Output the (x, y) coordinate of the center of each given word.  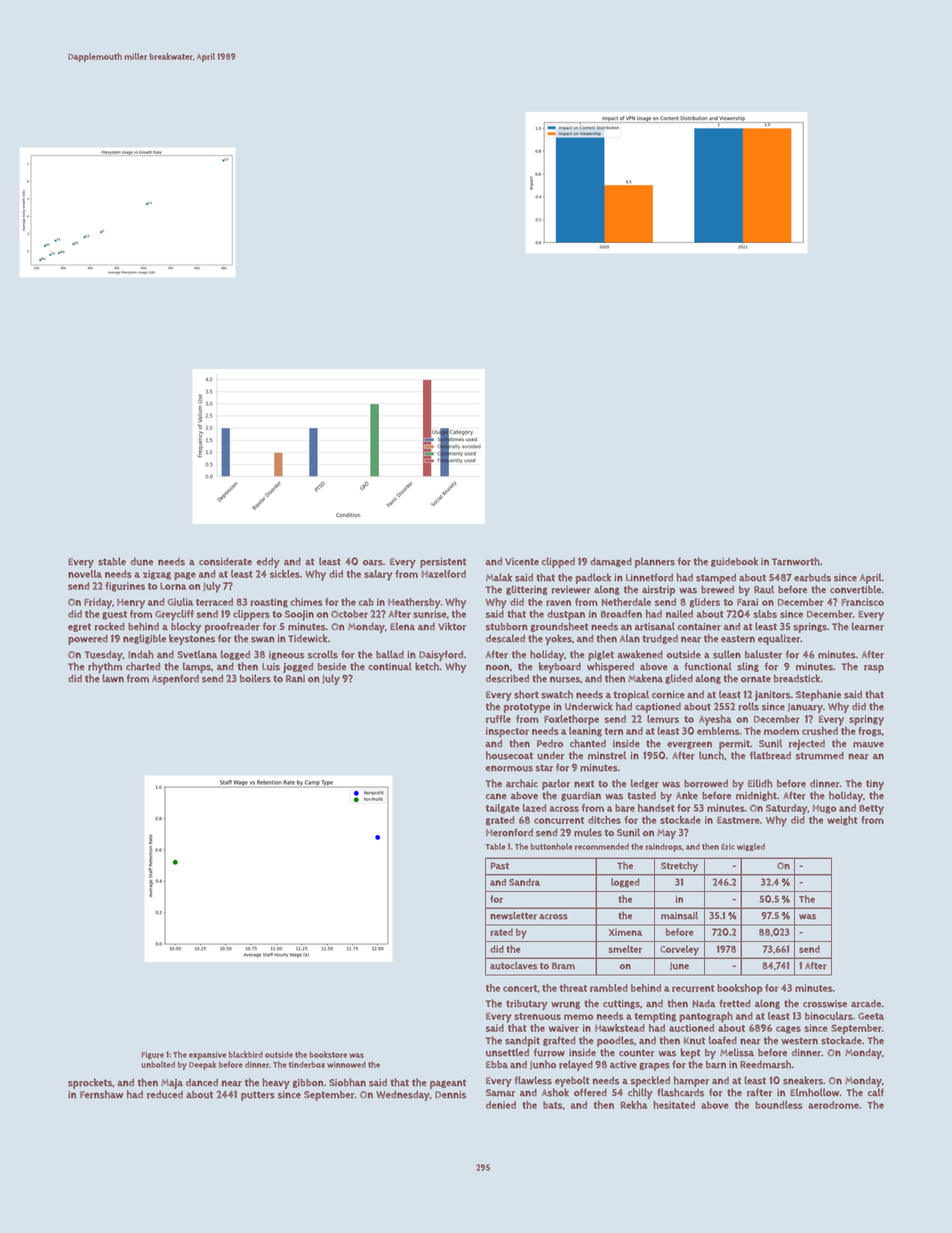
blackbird (246, 1054)
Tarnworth (796, 561)
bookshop (740, 989)
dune (142, 562)
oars (373, 563)
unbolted (158, 1064)
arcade (866, 1004)
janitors (772, 696)
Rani (295, 678)
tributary (526, 1005)
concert (520, 988)
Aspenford (175, 679)
